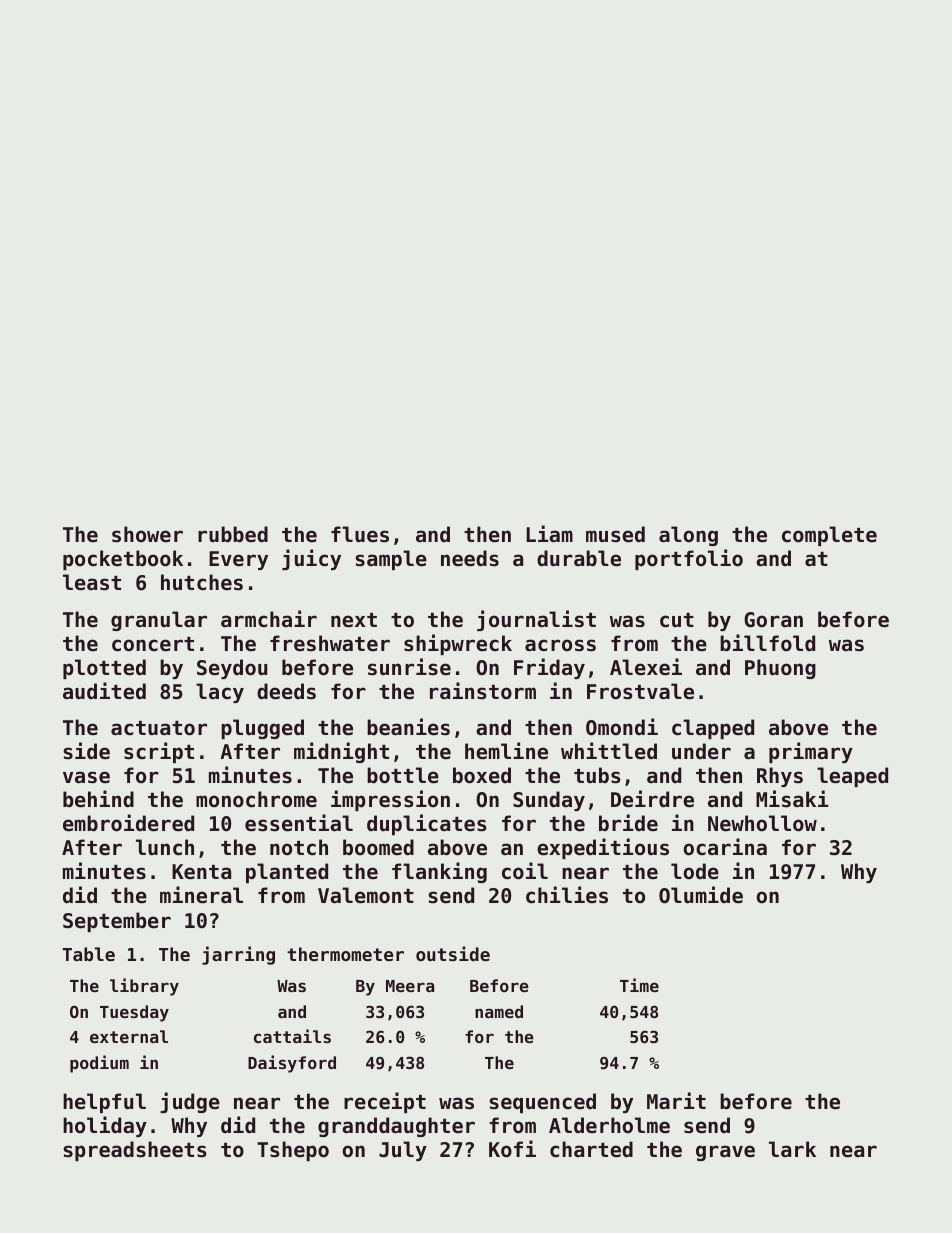 This page has width=952, height=1233. I want to click on billfold, so click(767, 643).
